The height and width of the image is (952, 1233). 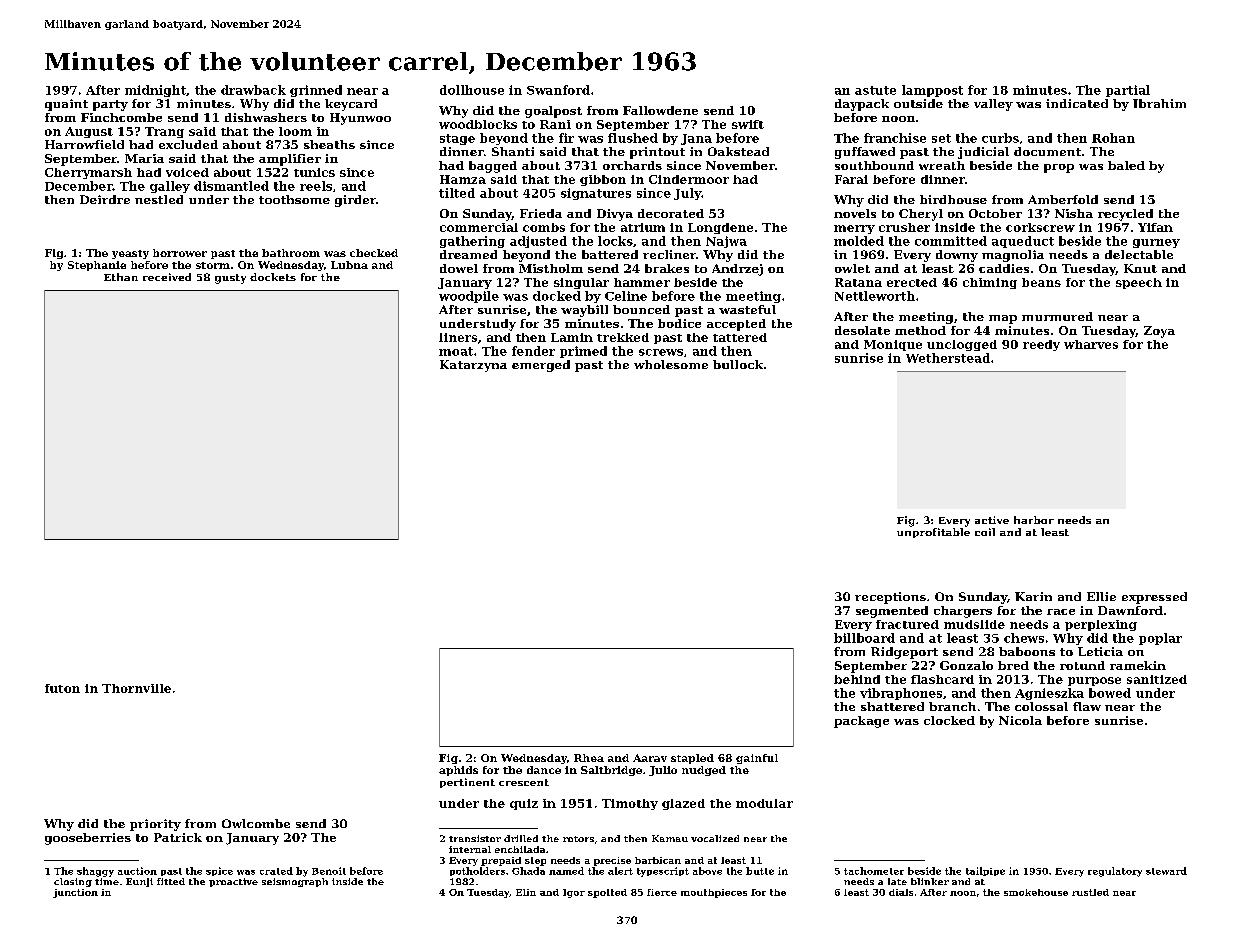 What do you see at coordinates (558, 90) in the image?
I see `Swanford` at bounding box center [558, 90].
